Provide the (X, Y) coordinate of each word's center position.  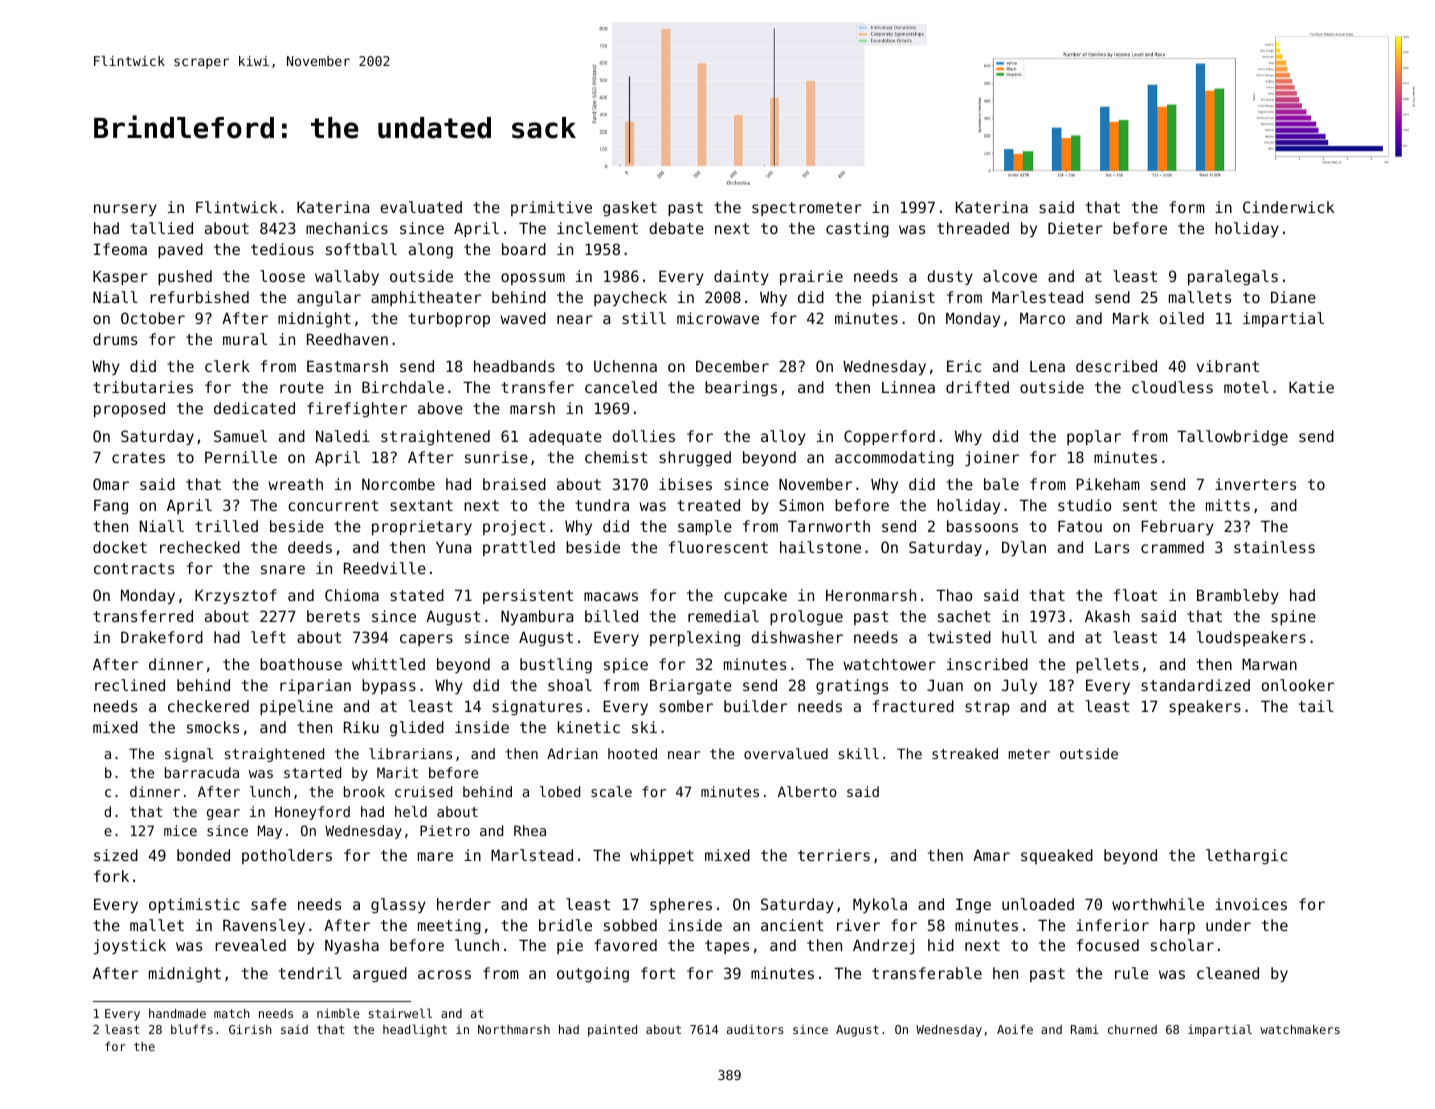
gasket (630, 209)
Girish (250, 1029)
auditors (755, 1029)
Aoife (1015, 1029)
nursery (125, 210)
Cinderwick (1288, 207)
